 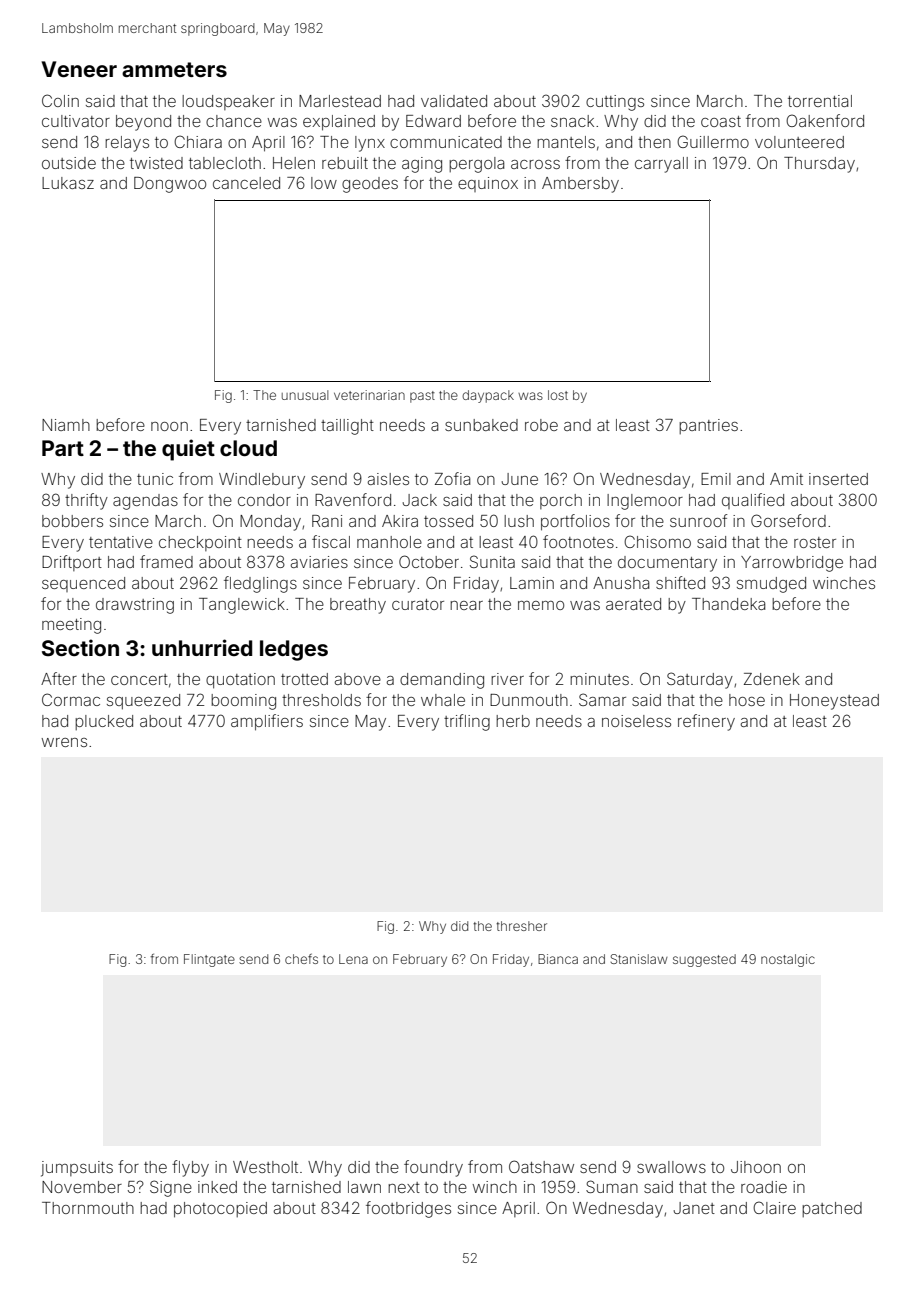 I want to click on trifling, so click(x=467, y=722).
